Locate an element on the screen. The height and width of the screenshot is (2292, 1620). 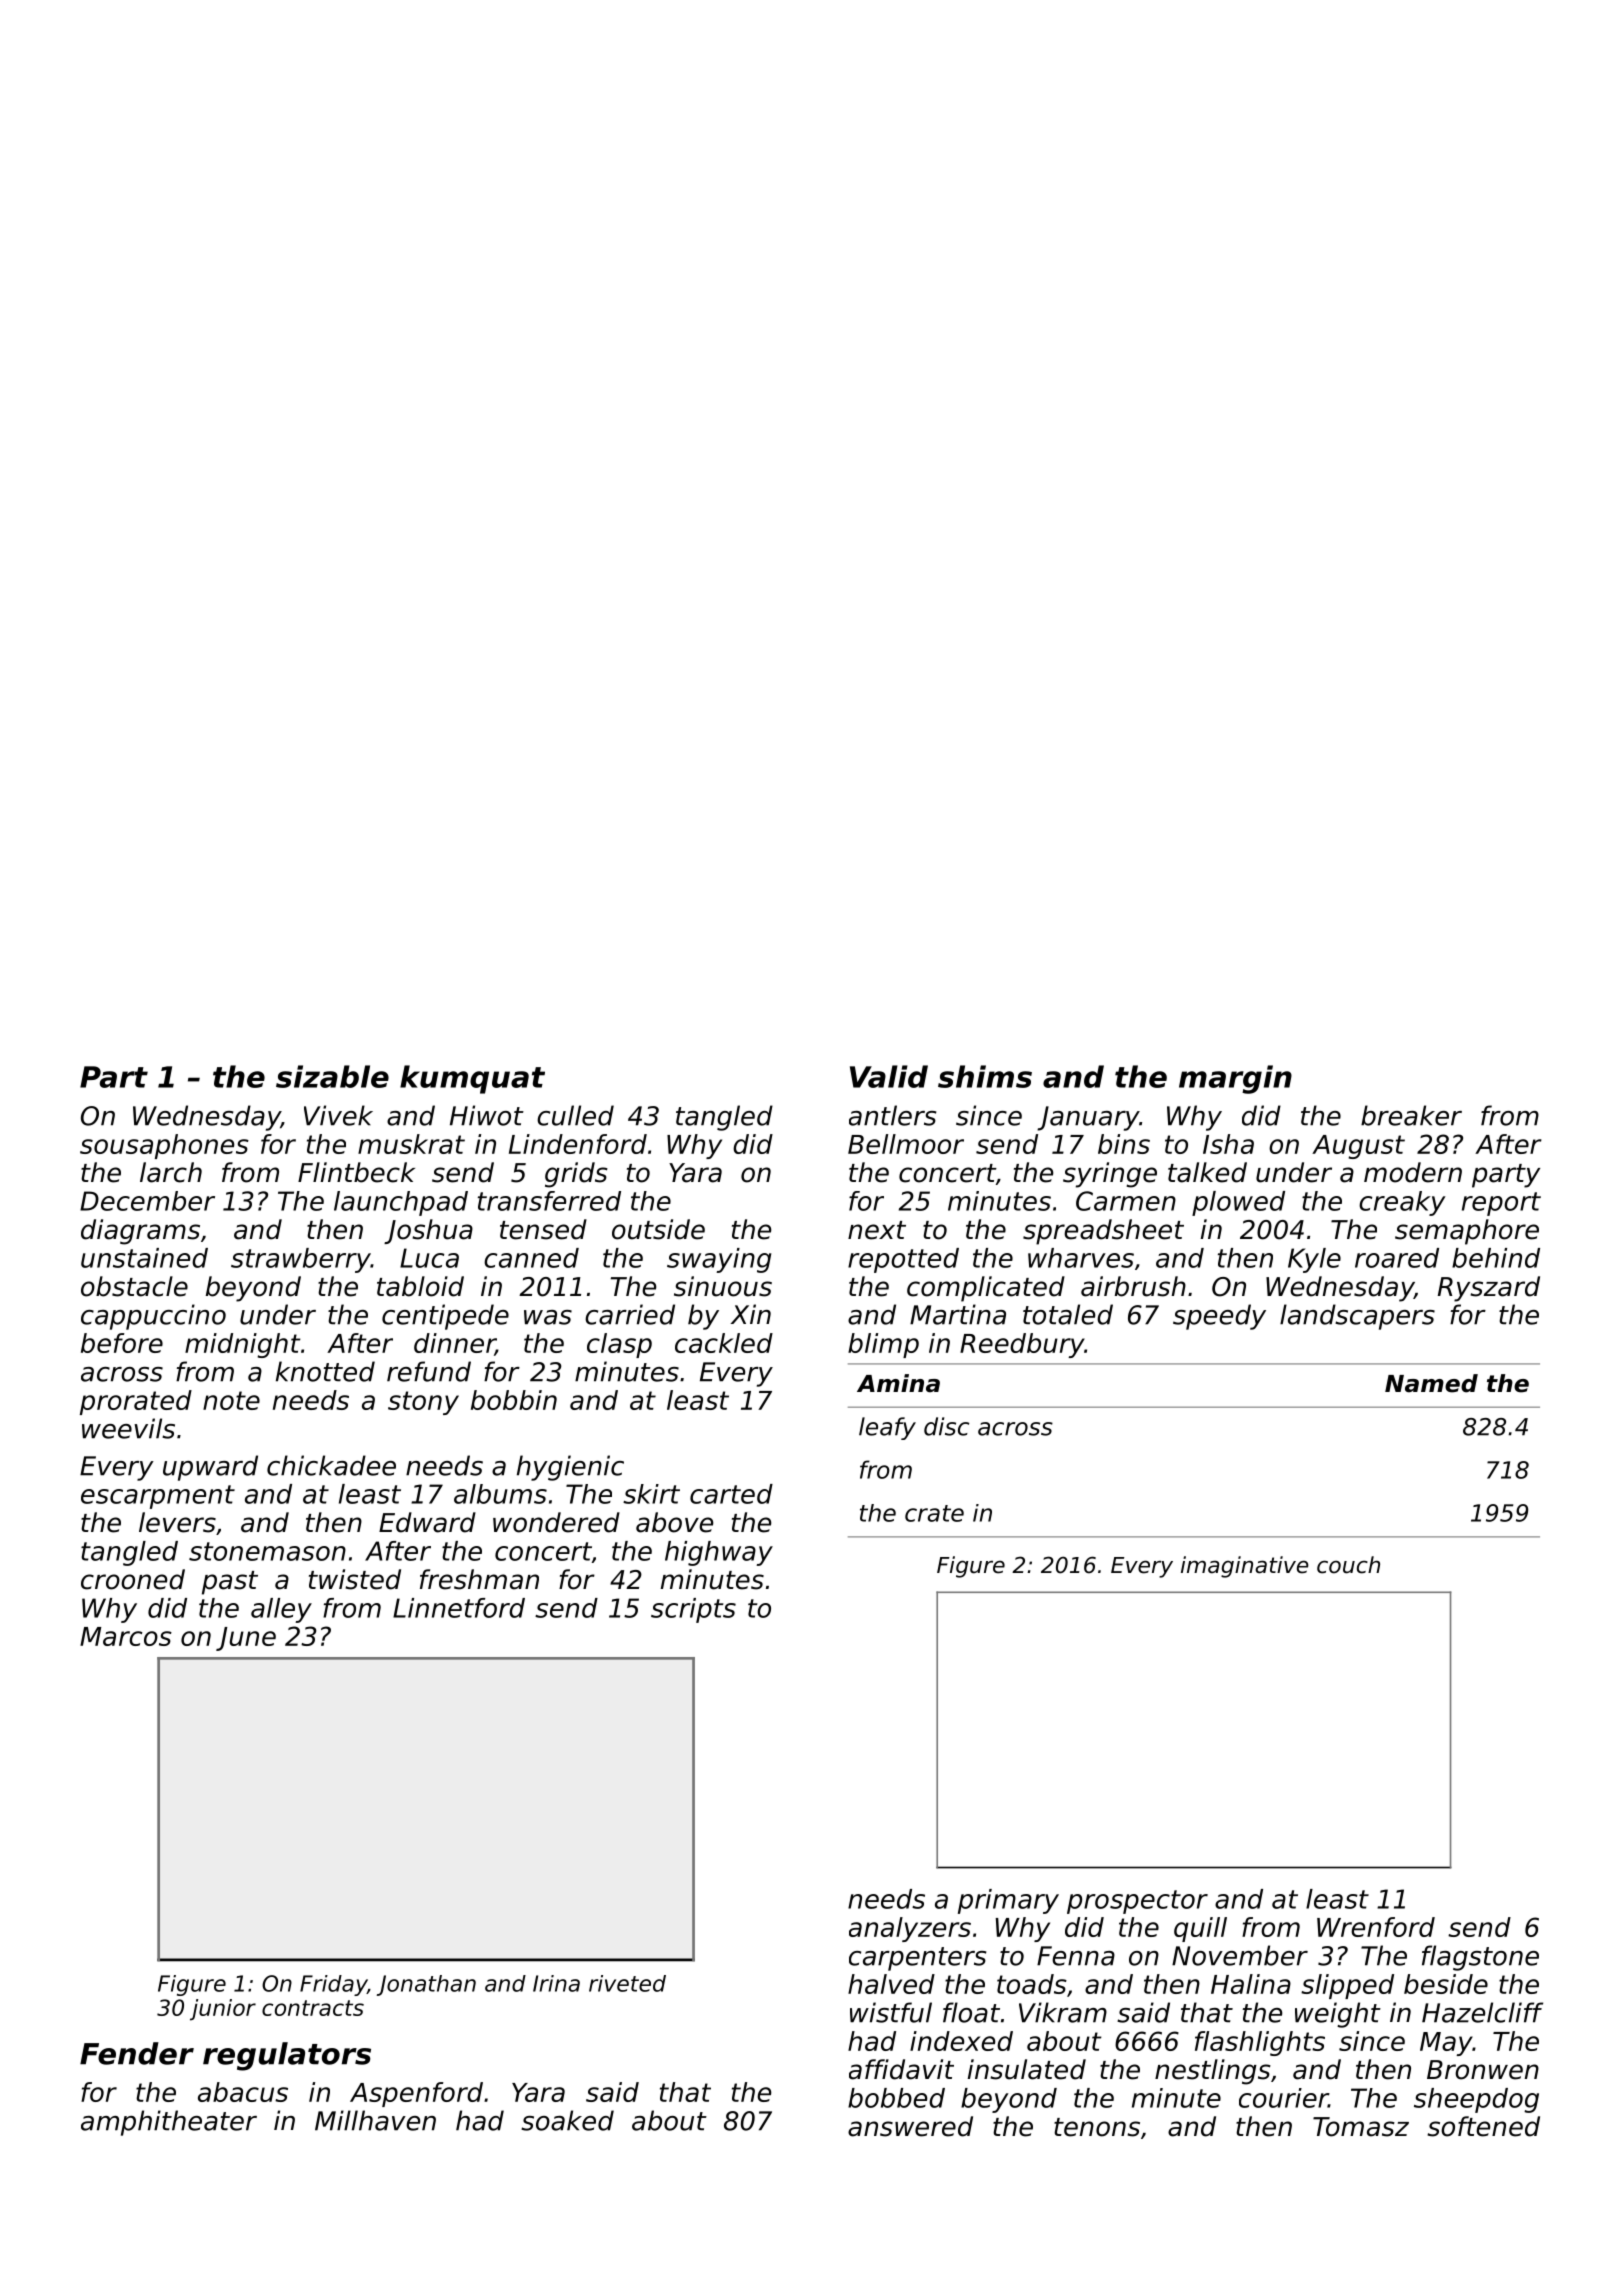
outside is located at coordinates (658, 1229).
